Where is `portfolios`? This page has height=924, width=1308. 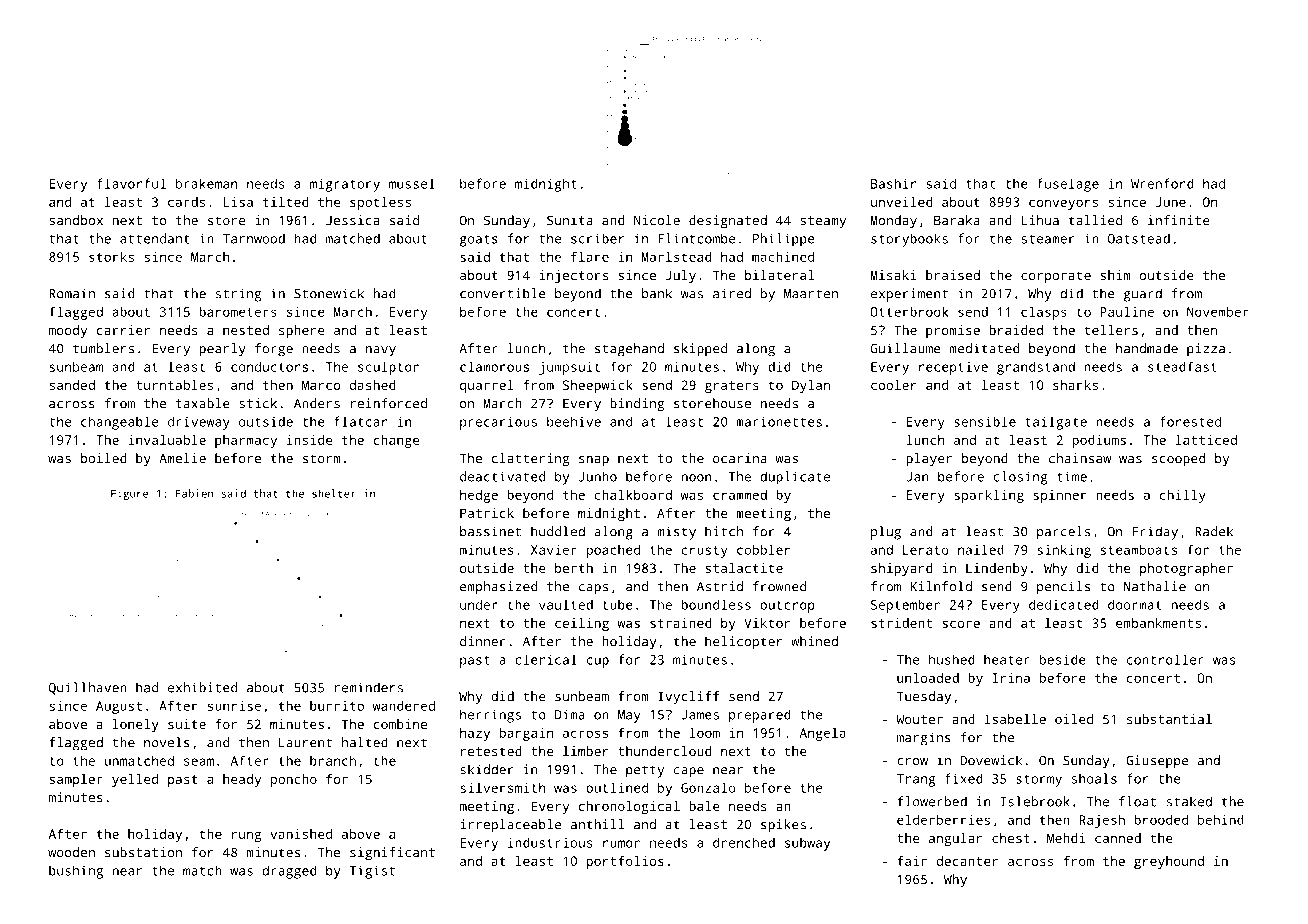
portfolios is located at coordinates (625, 862).
